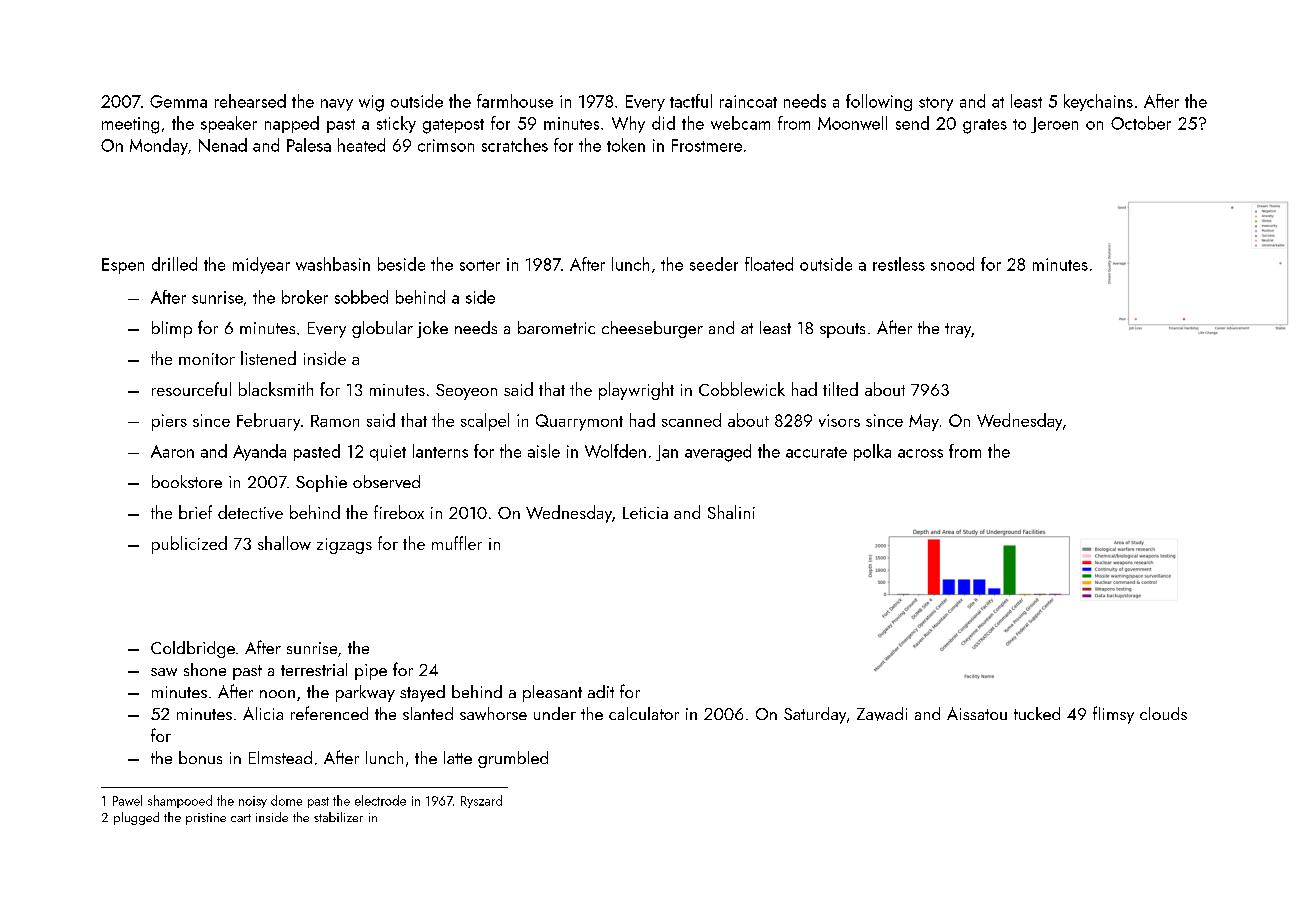 Image resolution: width=1308 pixels, height=924 pixels. Describe the element at coordinates (920, 453) in the document. I see `across` at that location.
